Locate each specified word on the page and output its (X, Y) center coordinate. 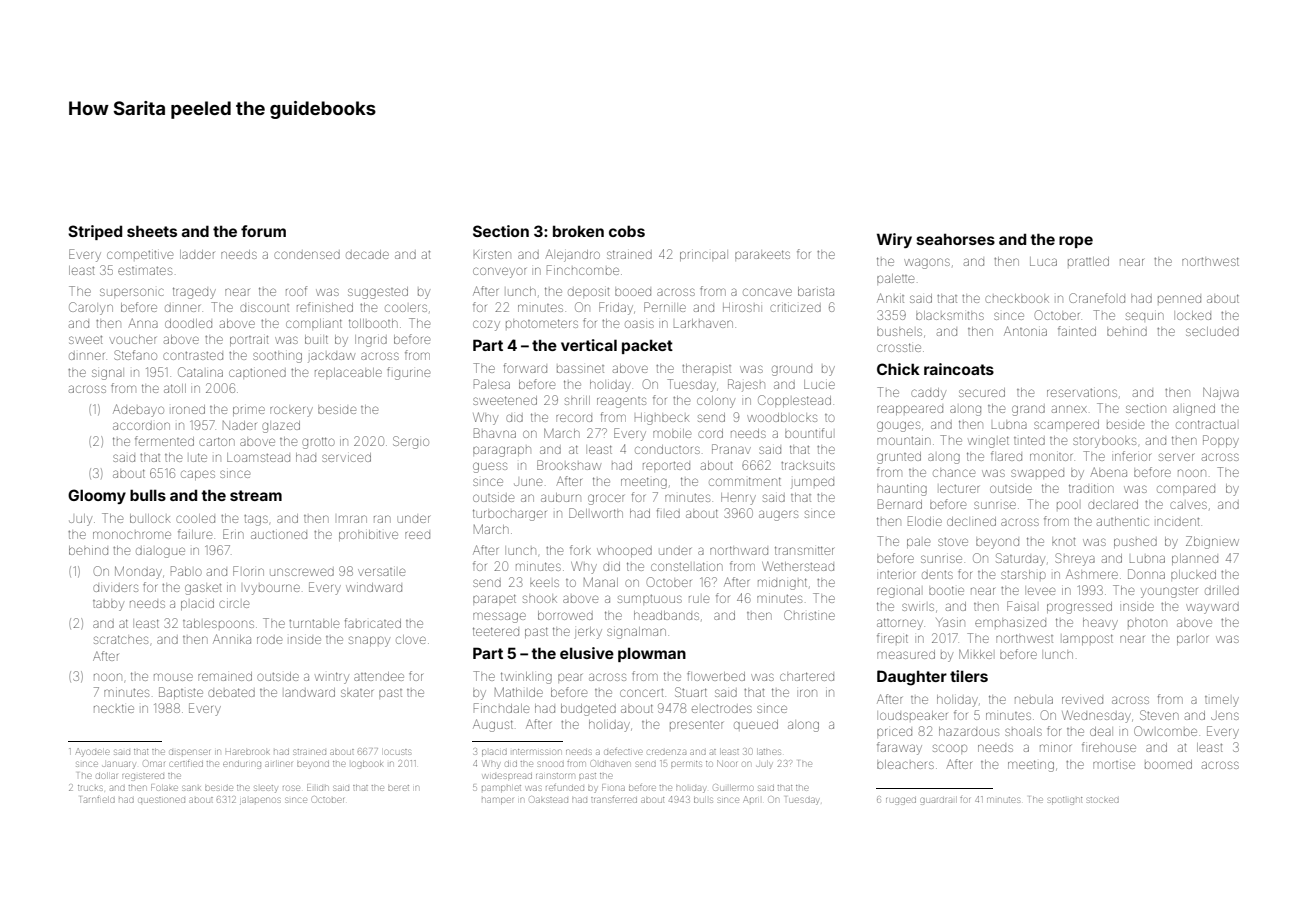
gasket (203, 589)
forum (263, 231)
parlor (1192, 639)
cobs (627, 231)
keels (544, 583)
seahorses (956, 239)
